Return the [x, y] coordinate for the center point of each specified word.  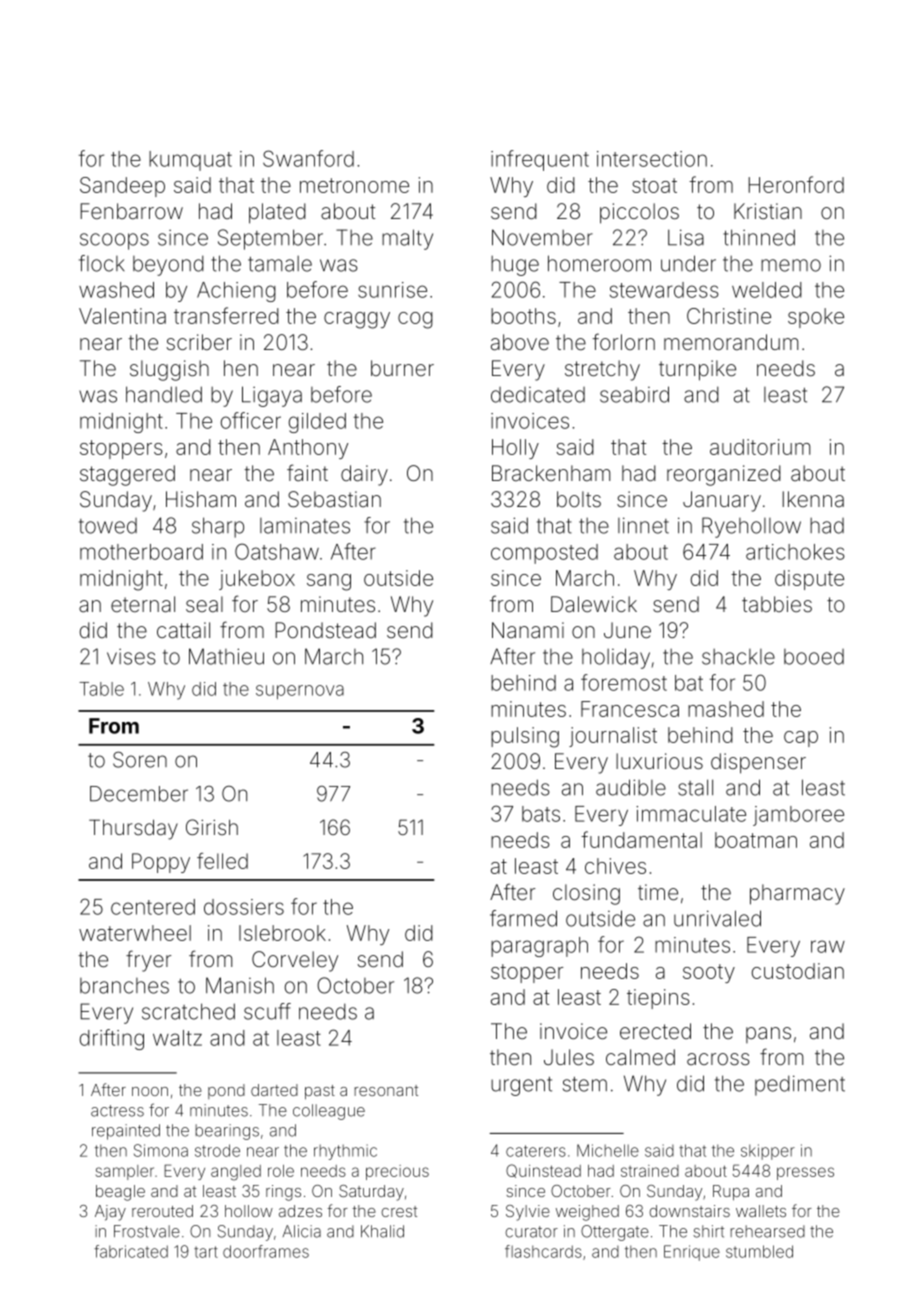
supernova [300, 692]
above [520, 342]
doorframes [266, 1251]
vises [131, 657]
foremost [624, 682]
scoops [114, 241]
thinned [759, 237]
